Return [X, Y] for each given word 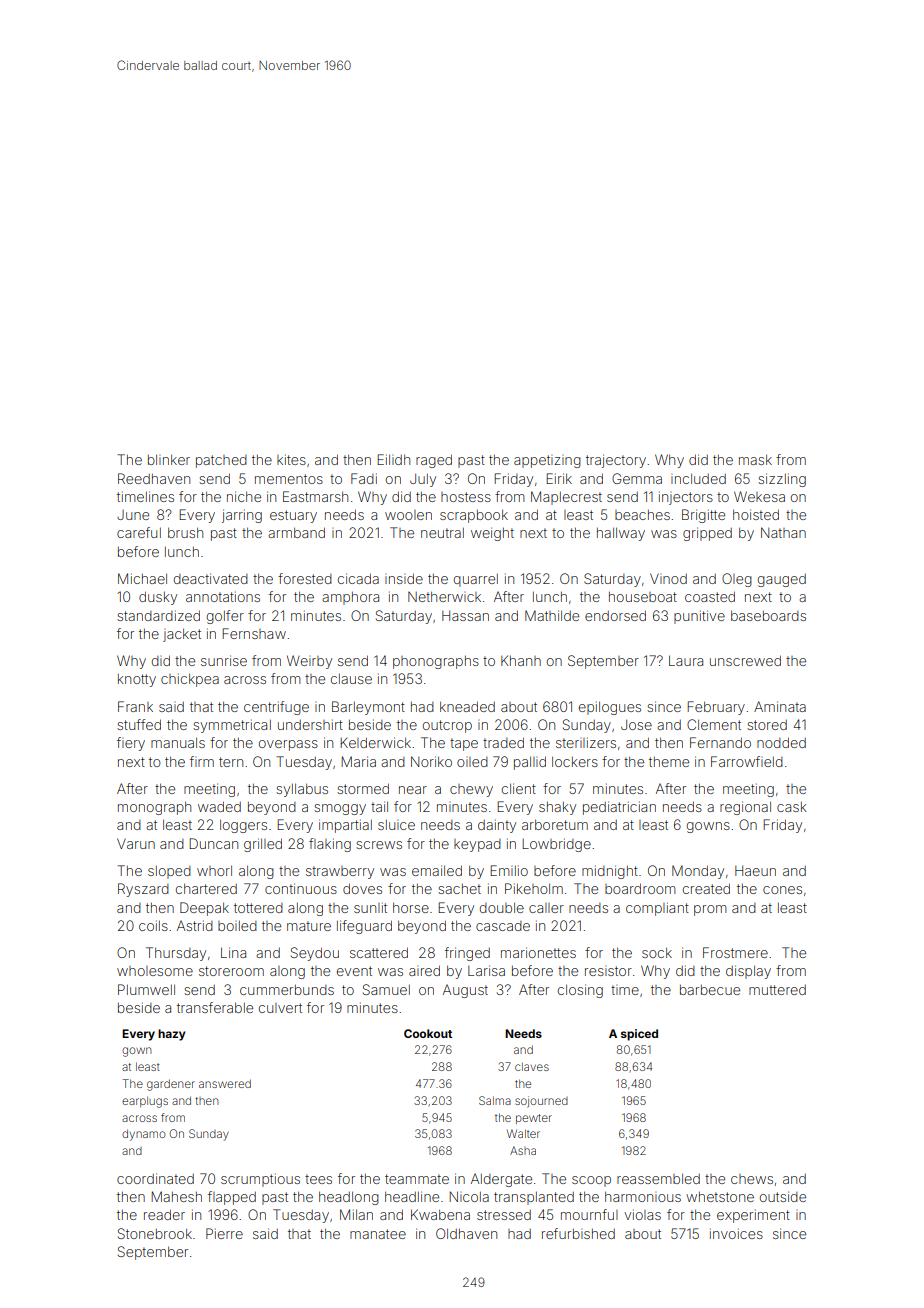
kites [291, 459]
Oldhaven [466, 1233]
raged [434, 461]
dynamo [144, 1135]
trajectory [616, 461]
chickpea [190, 680]
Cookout [428, 1033]
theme [669, 762]
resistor [608, 971]
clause [351, 679]
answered [225, 1083]
